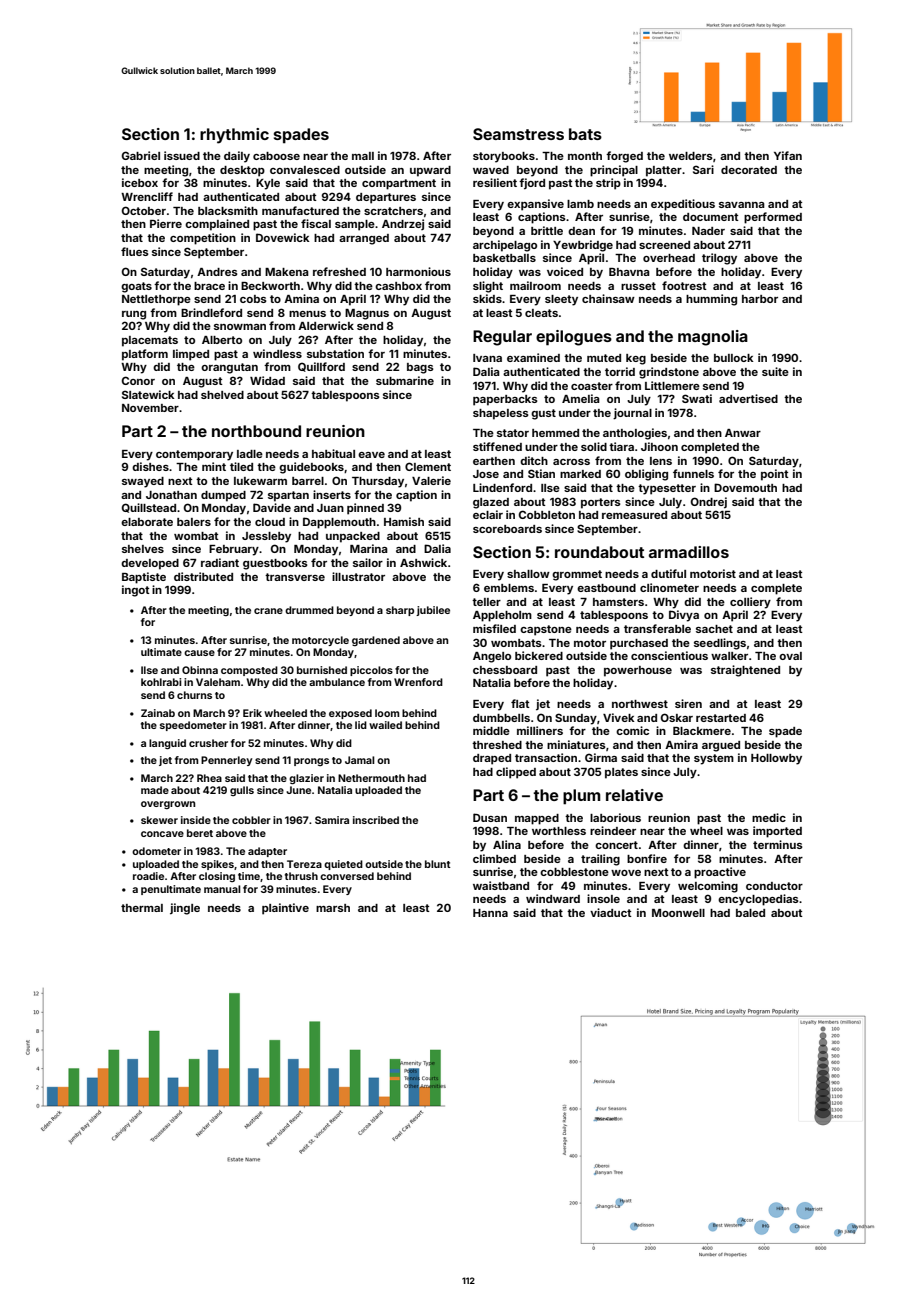  Describe the element at coordinates (285, 909) in the screenshot. I see `plaintive` at that location.
